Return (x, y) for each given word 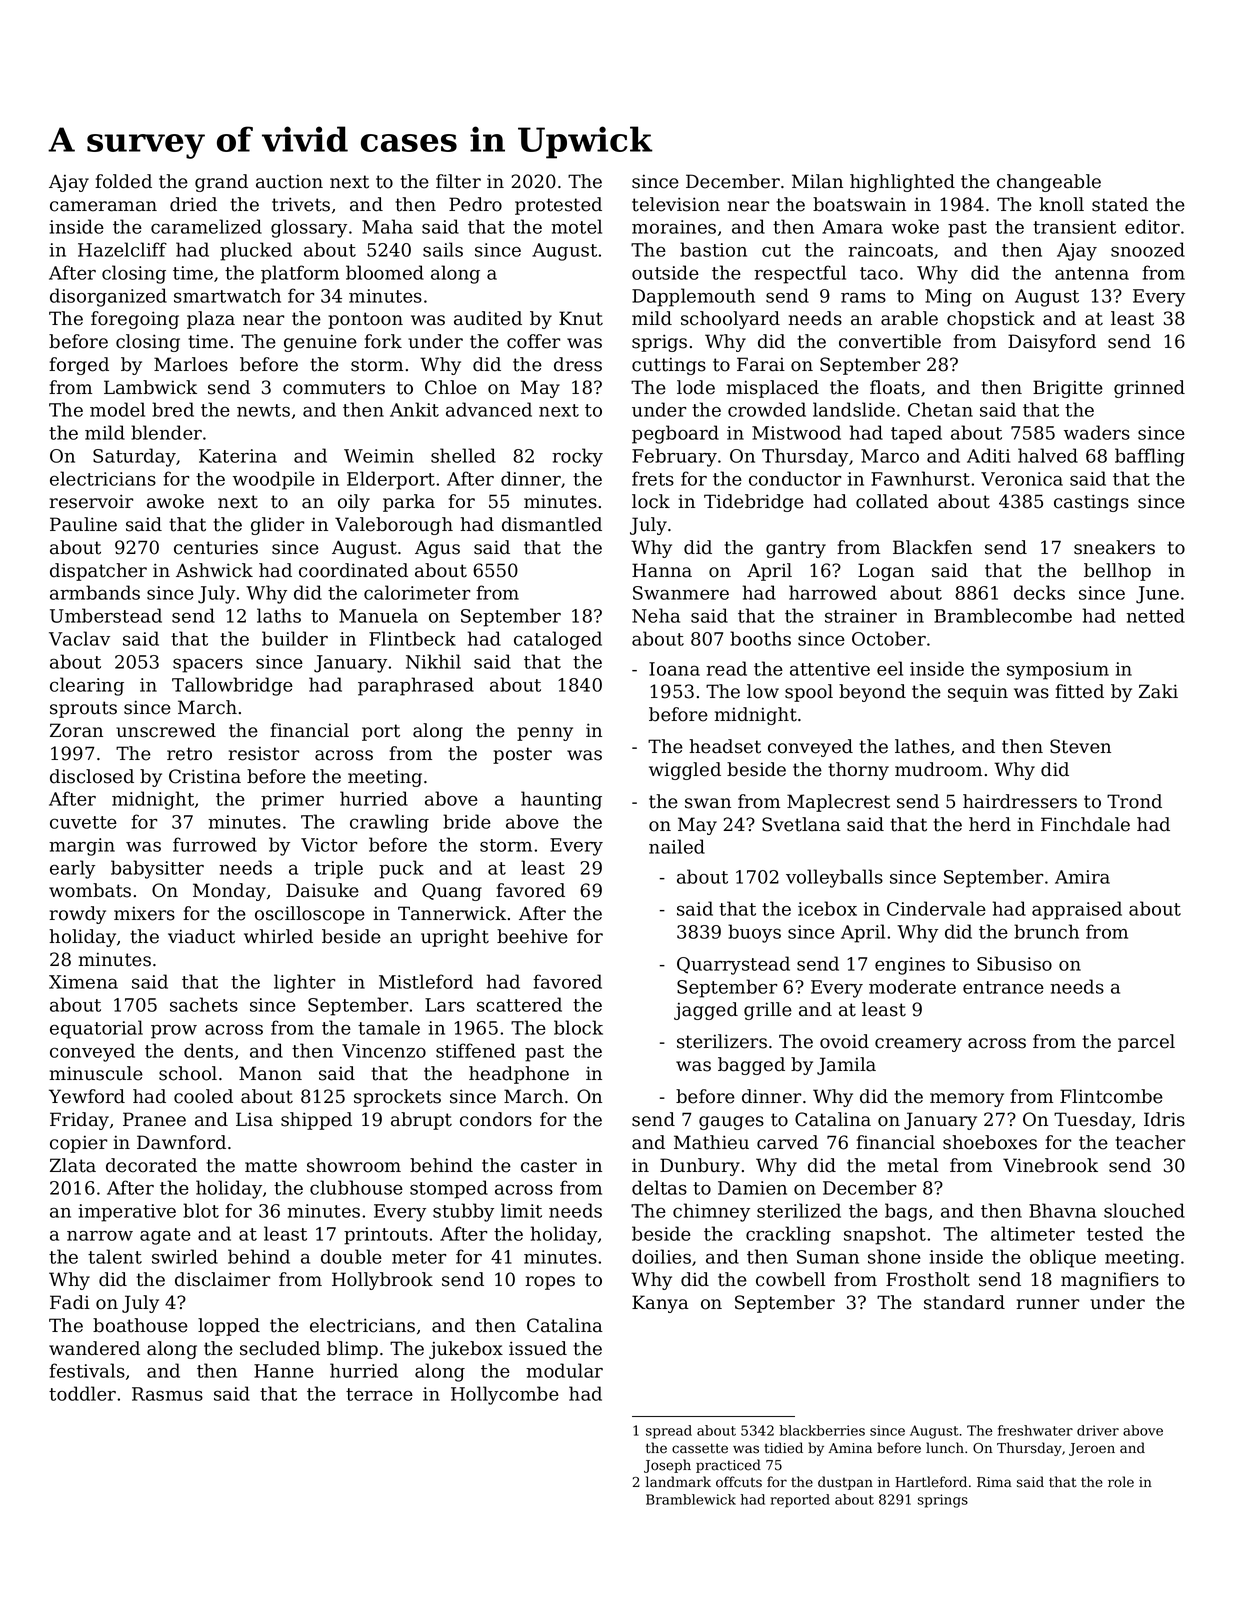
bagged (751, 1066)
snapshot (885, 1235)
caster (549, 1166)
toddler (82, 1393)
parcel (1146, 1043)
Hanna (662, 570)
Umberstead (106, 615)
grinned (1149, 389)
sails (443, 249)
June (1157, 595)
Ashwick (214, 570)
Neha (656, 615)
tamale (389, 1027)
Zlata (73, 1165)
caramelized (206, 226)
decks (1039, 592)
